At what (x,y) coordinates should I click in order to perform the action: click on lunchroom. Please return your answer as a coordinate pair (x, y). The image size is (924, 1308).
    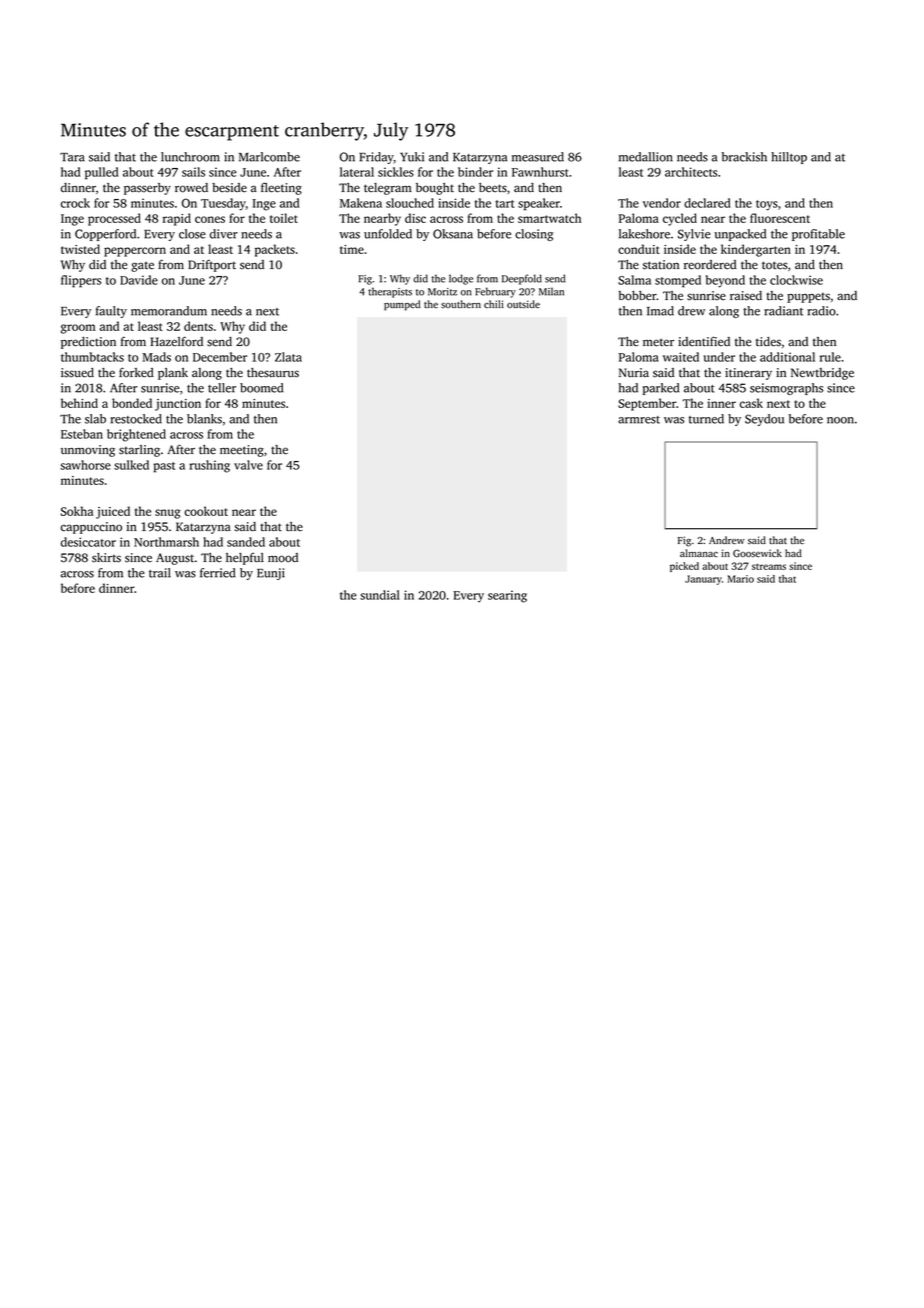
    Looking at the image, I should click on (190, 157).
